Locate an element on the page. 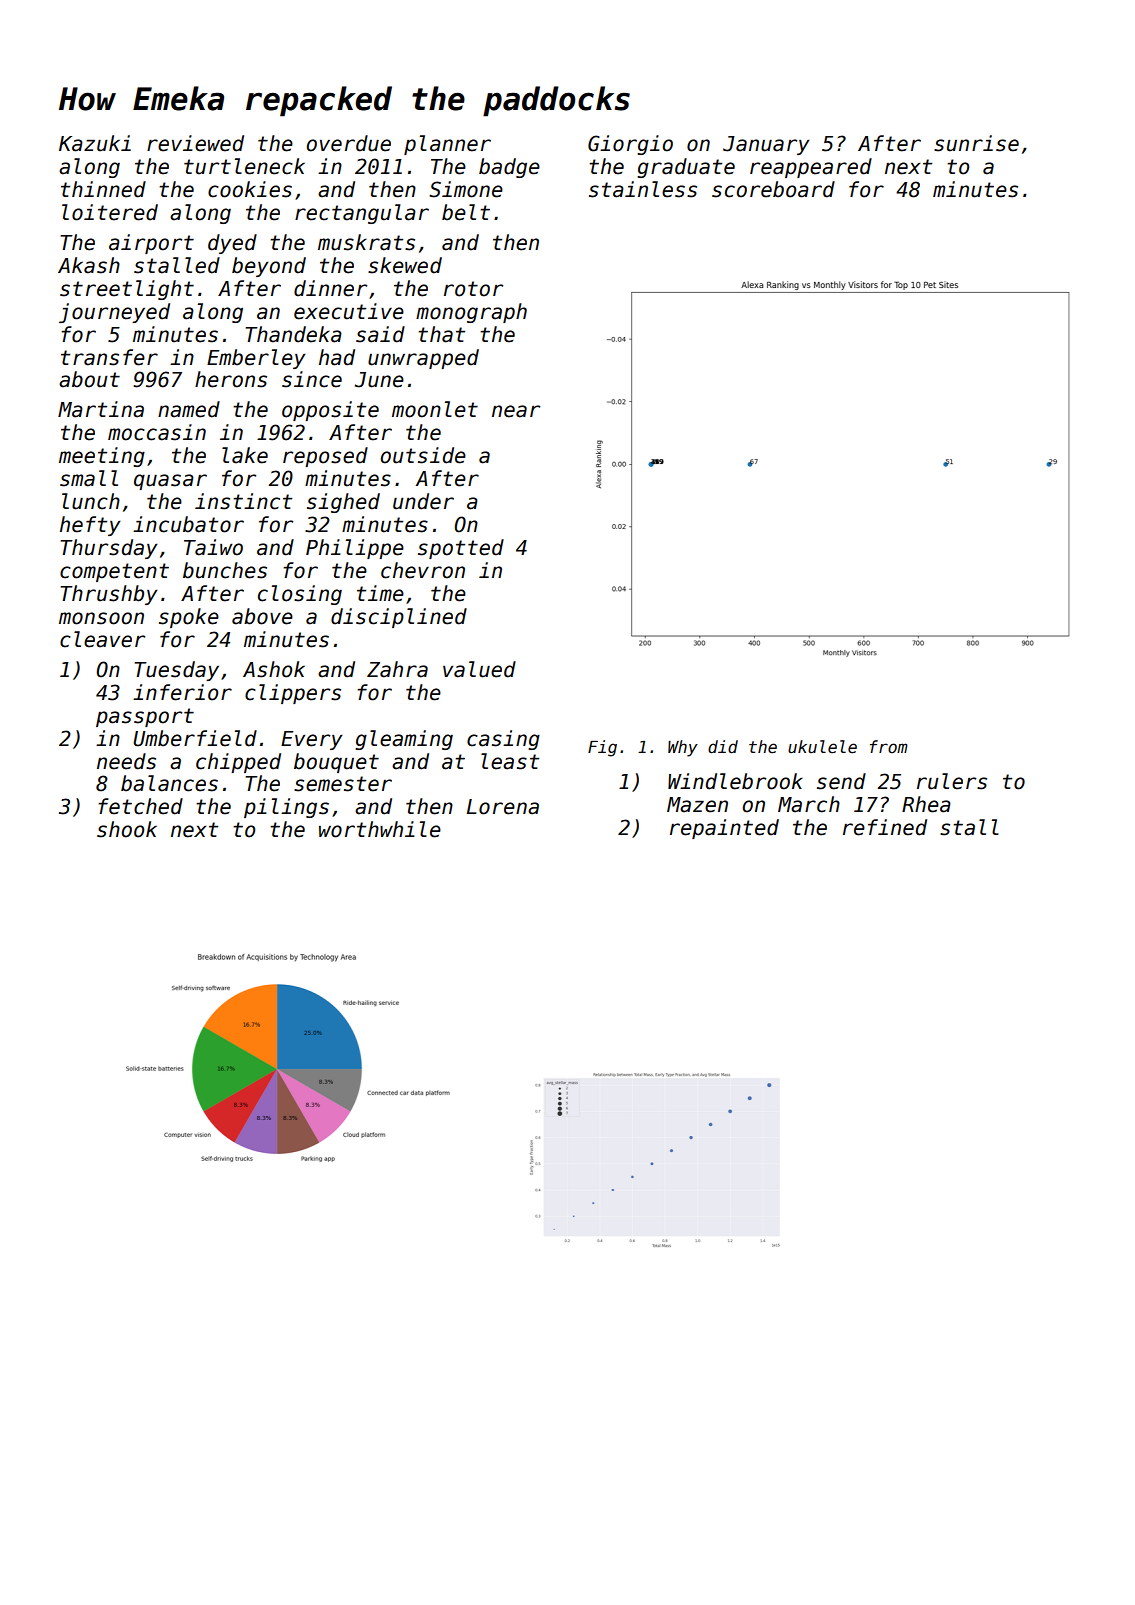 The height and width of the document is (1605, 1135). spotted is located at coordinates (461, 549).
